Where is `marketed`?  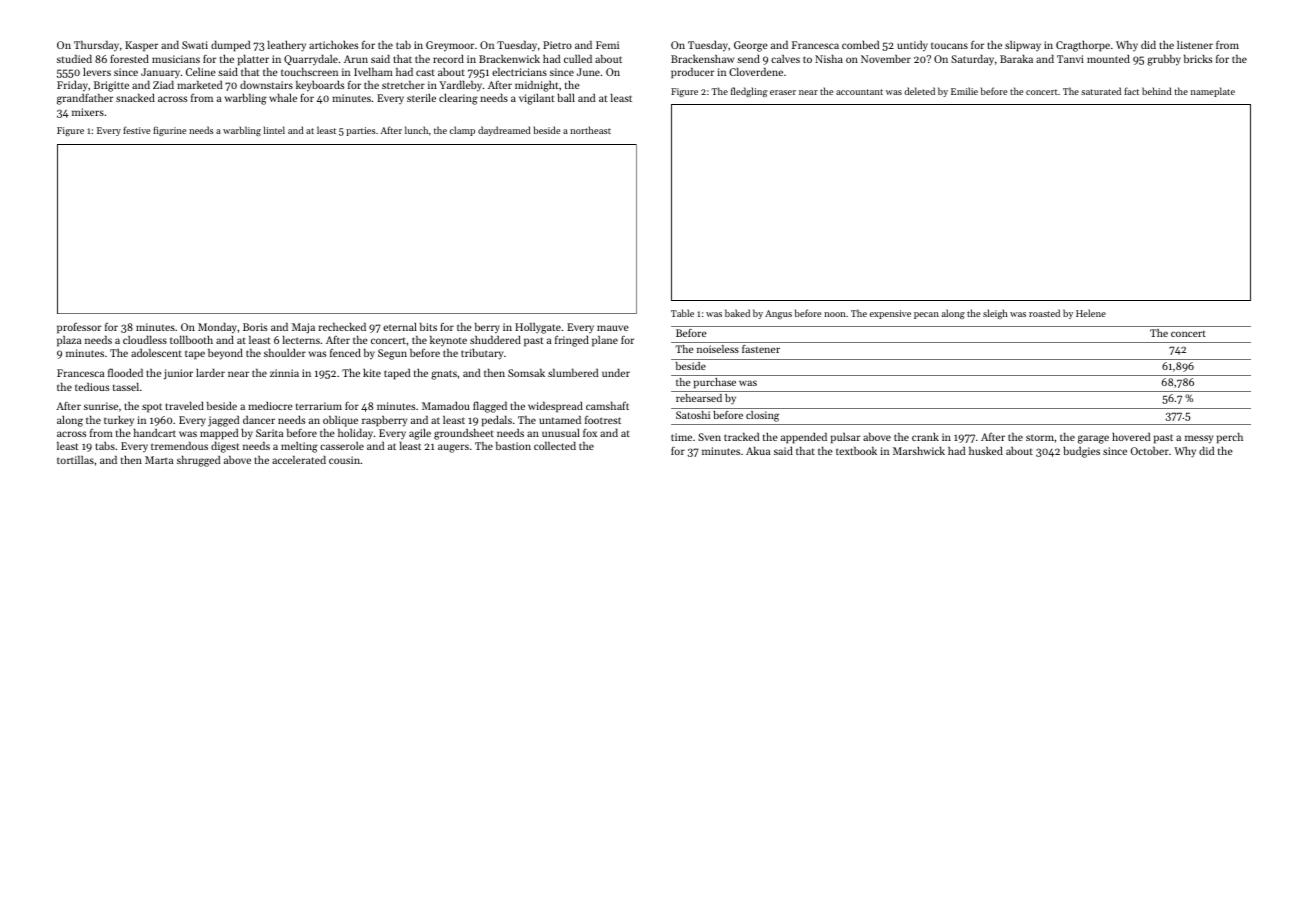
marketed is located at coordinates (199, 85).
